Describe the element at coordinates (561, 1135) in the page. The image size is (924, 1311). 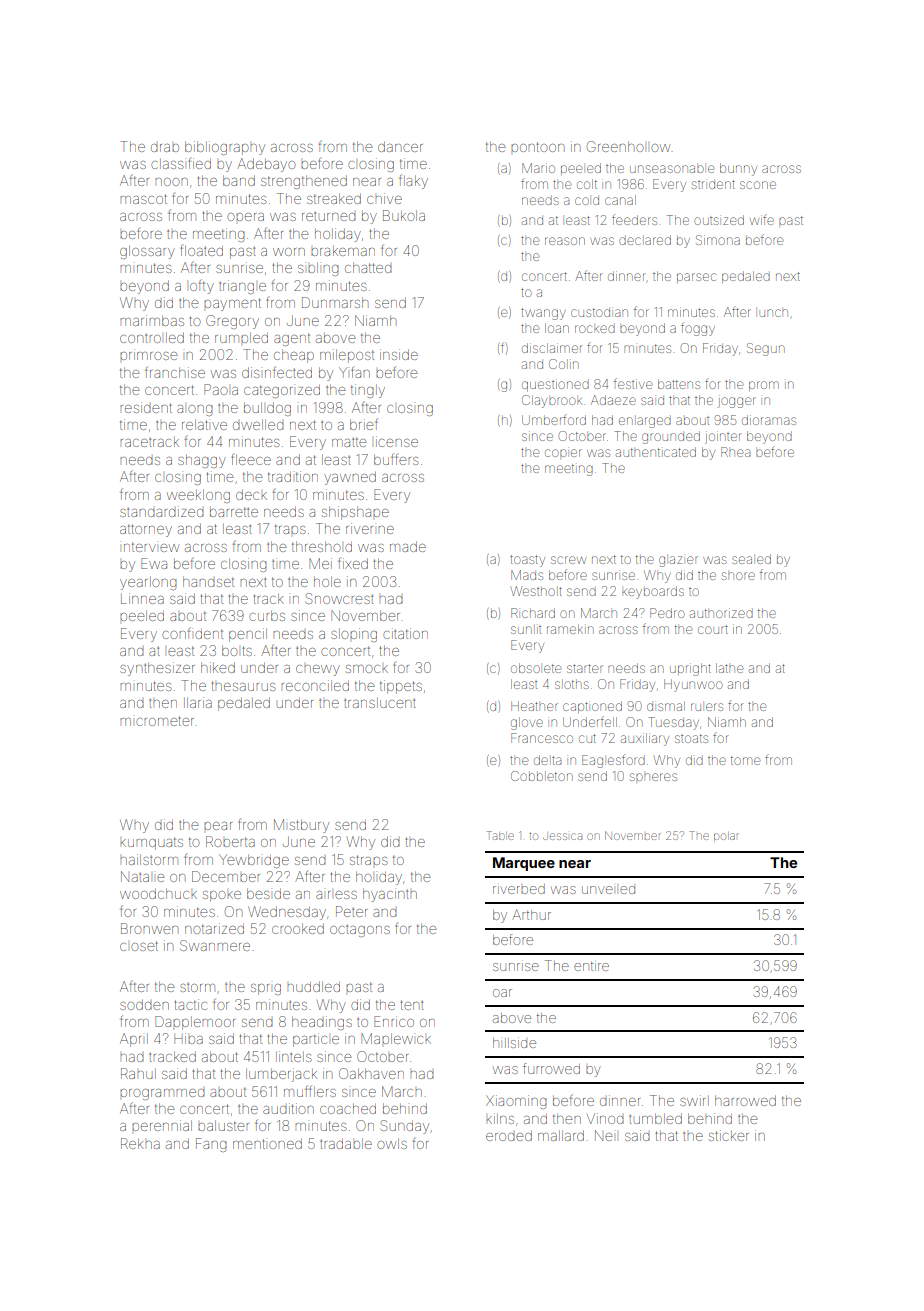
I see `mallard` at that location.
